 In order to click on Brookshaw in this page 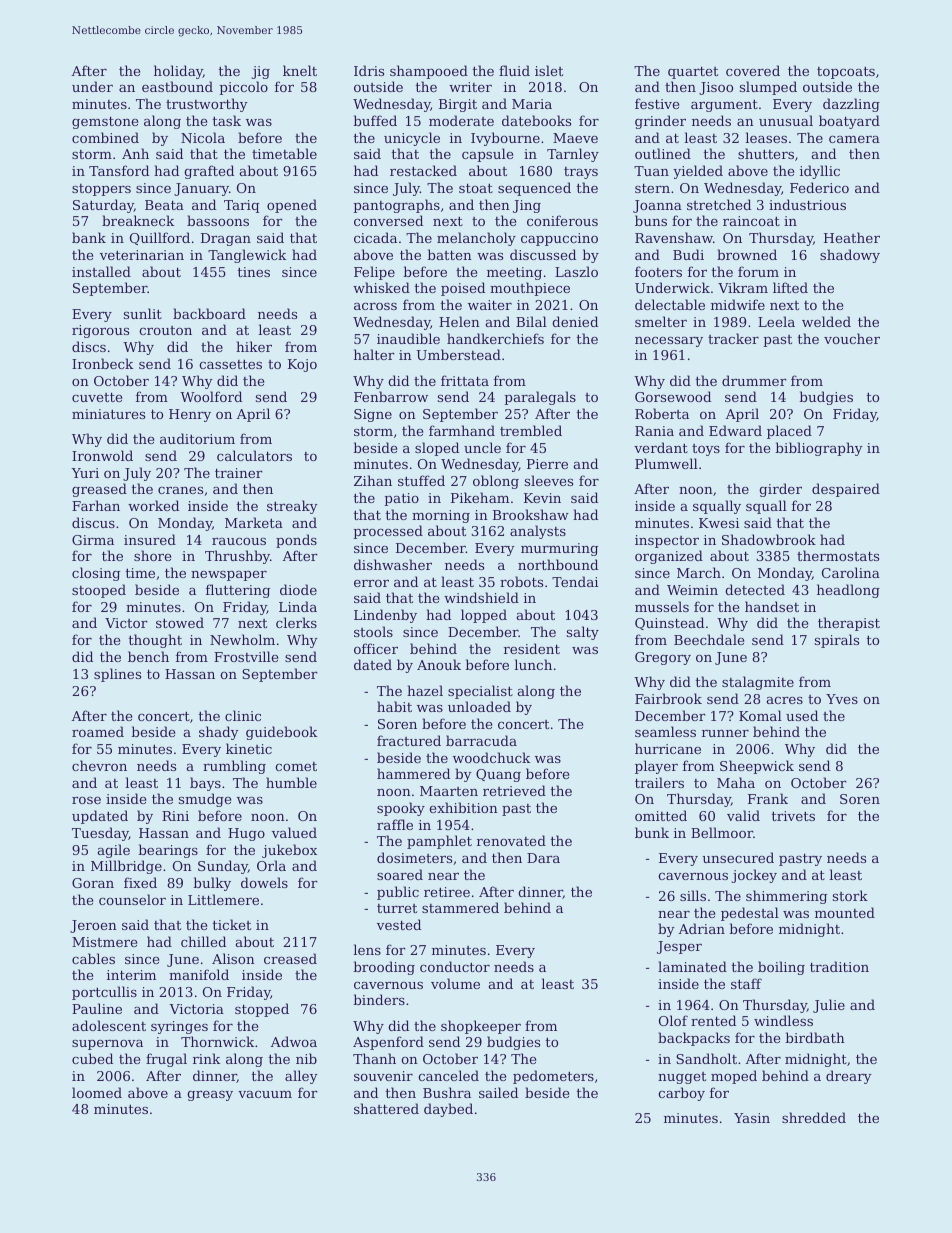, I will do `click(531, 514)`.
